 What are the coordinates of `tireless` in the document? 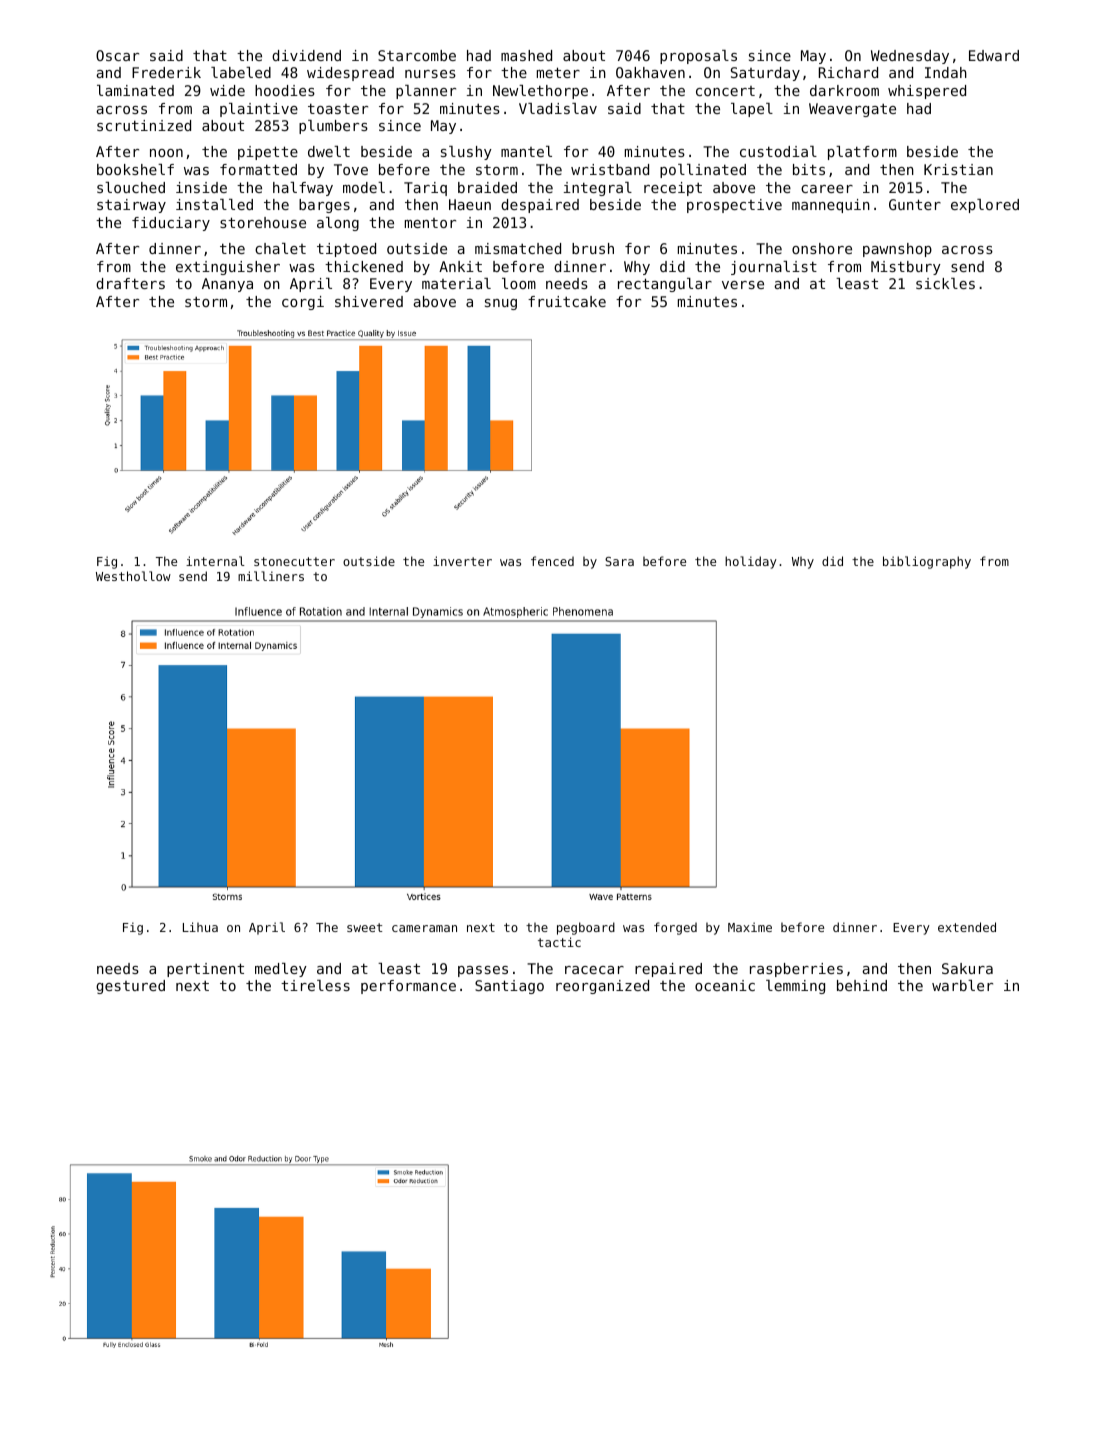 It's located at (315, 985).
